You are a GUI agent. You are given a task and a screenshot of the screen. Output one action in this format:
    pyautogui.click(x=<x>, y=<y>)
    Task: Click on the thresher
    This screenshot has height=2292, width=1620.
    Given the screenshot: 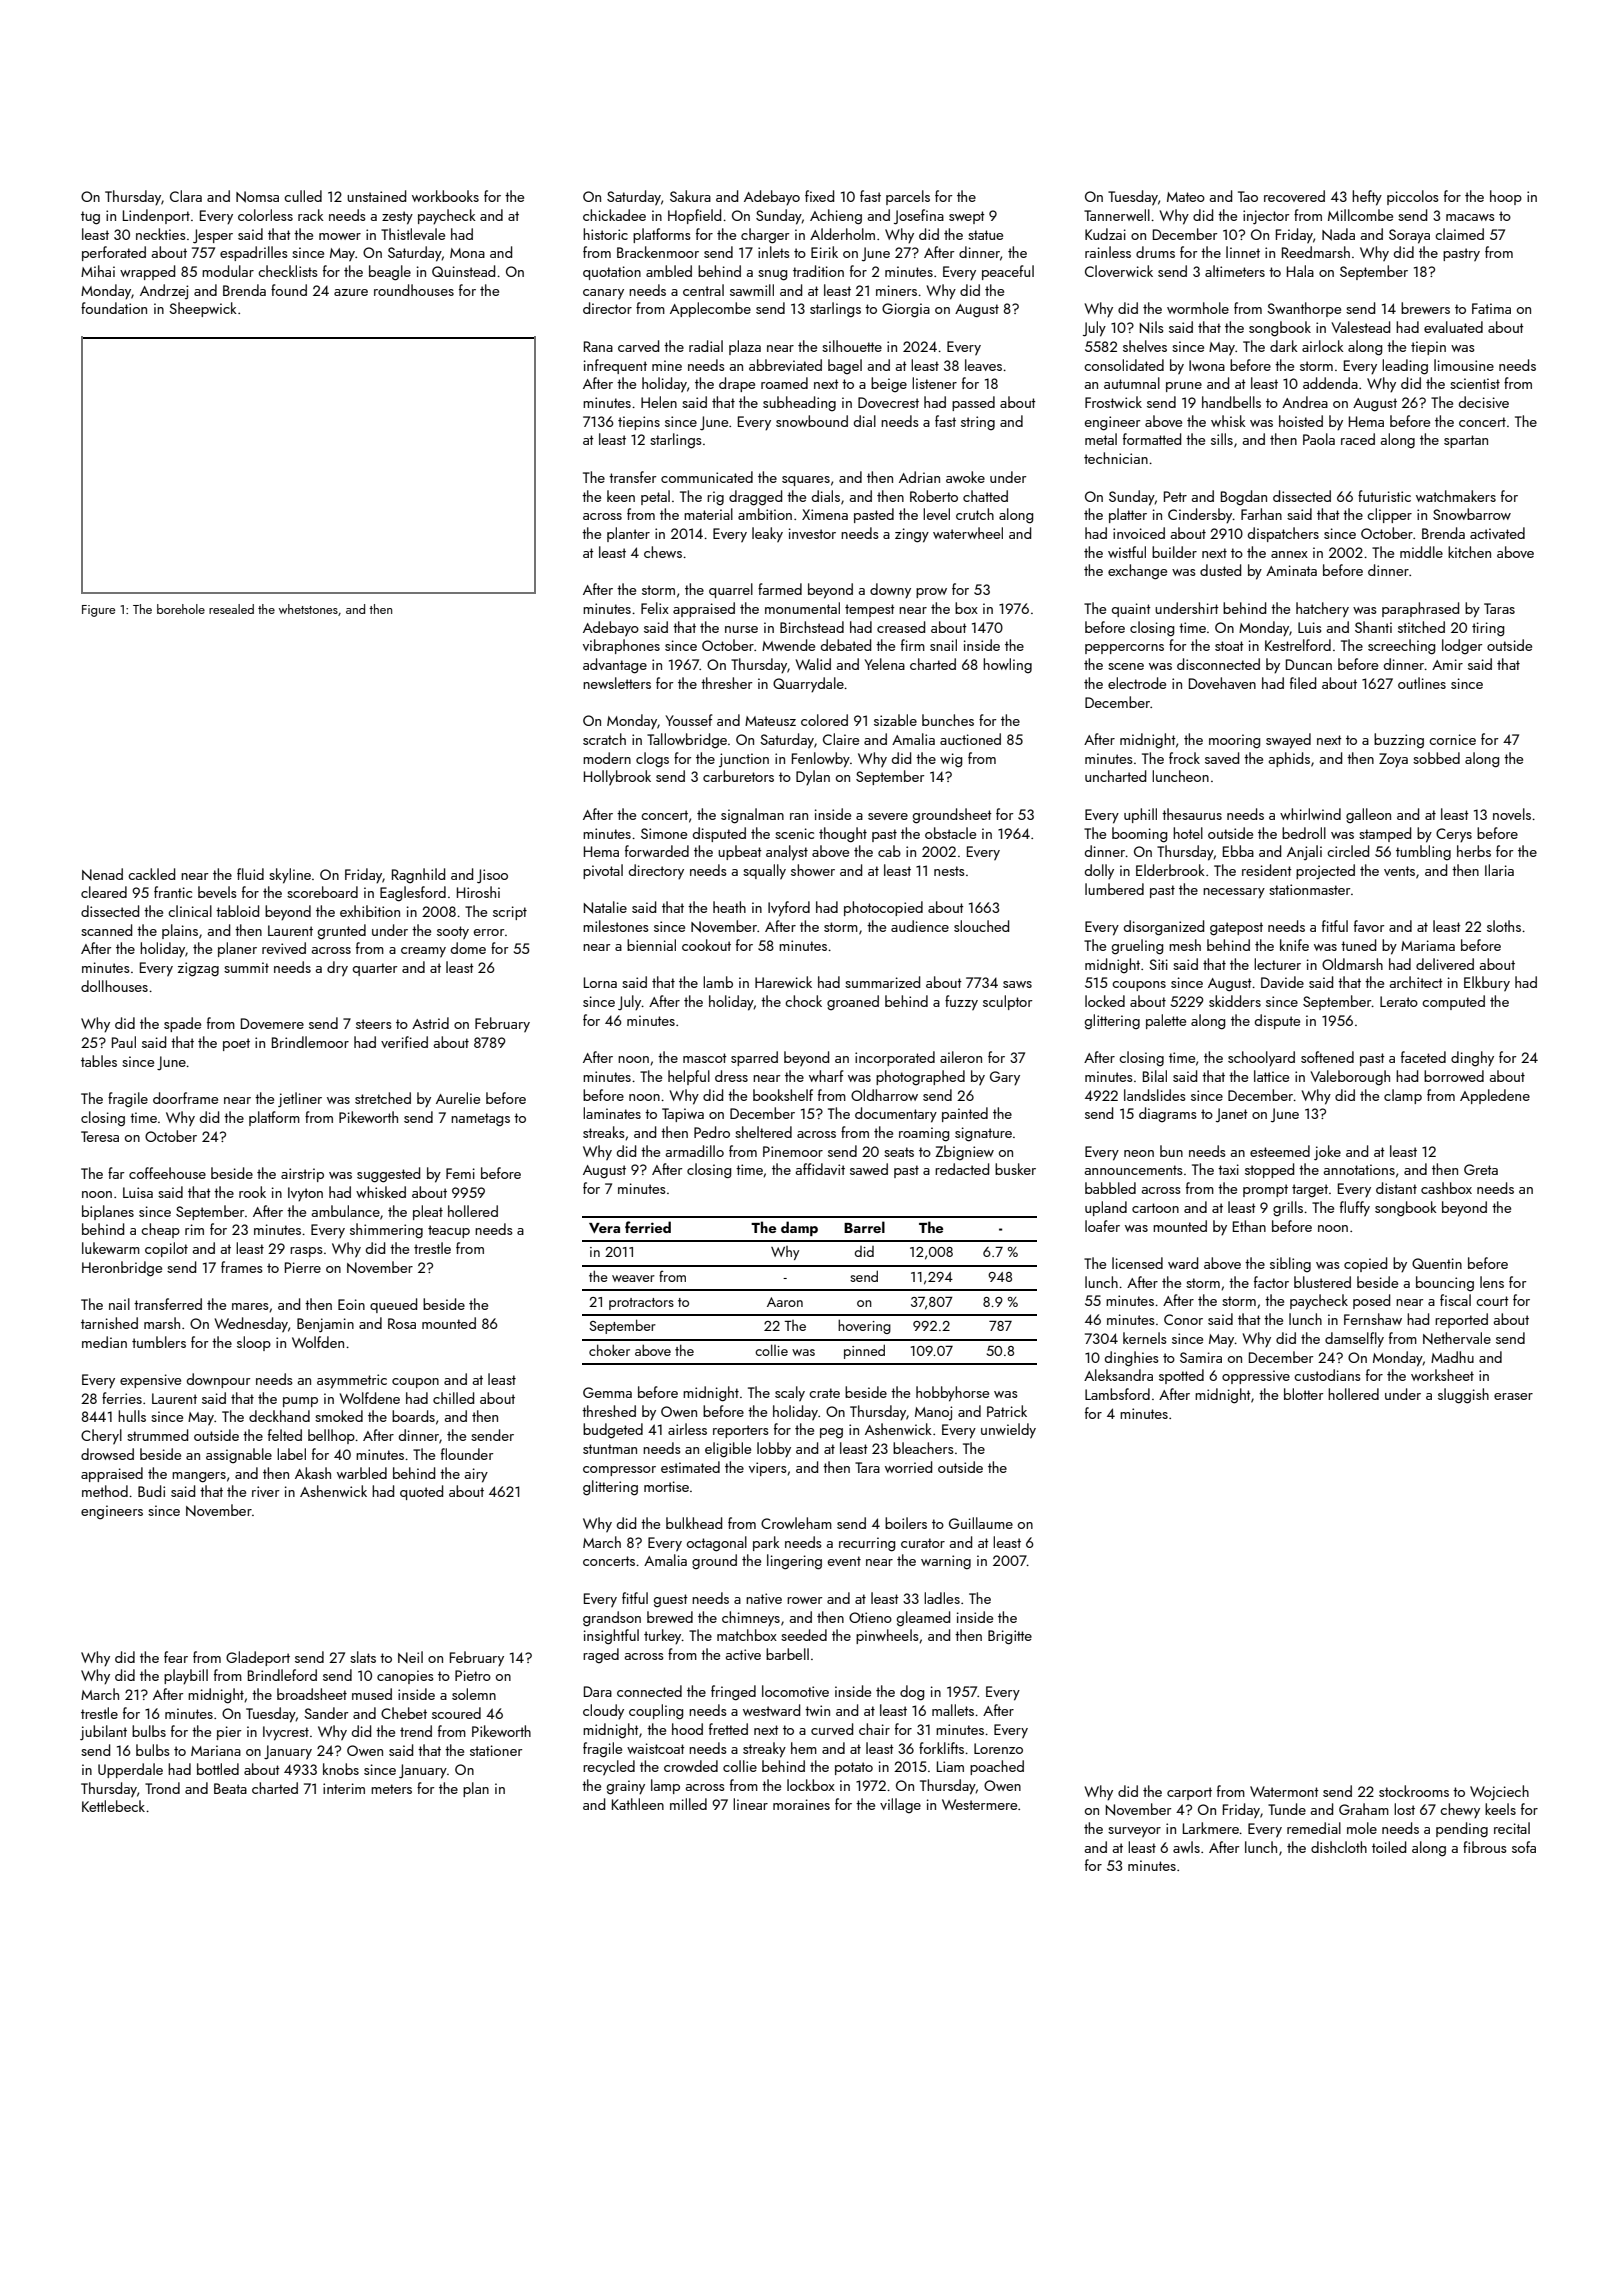 What is the action you would take?
    pyautogui.click(x=726, y=683)
